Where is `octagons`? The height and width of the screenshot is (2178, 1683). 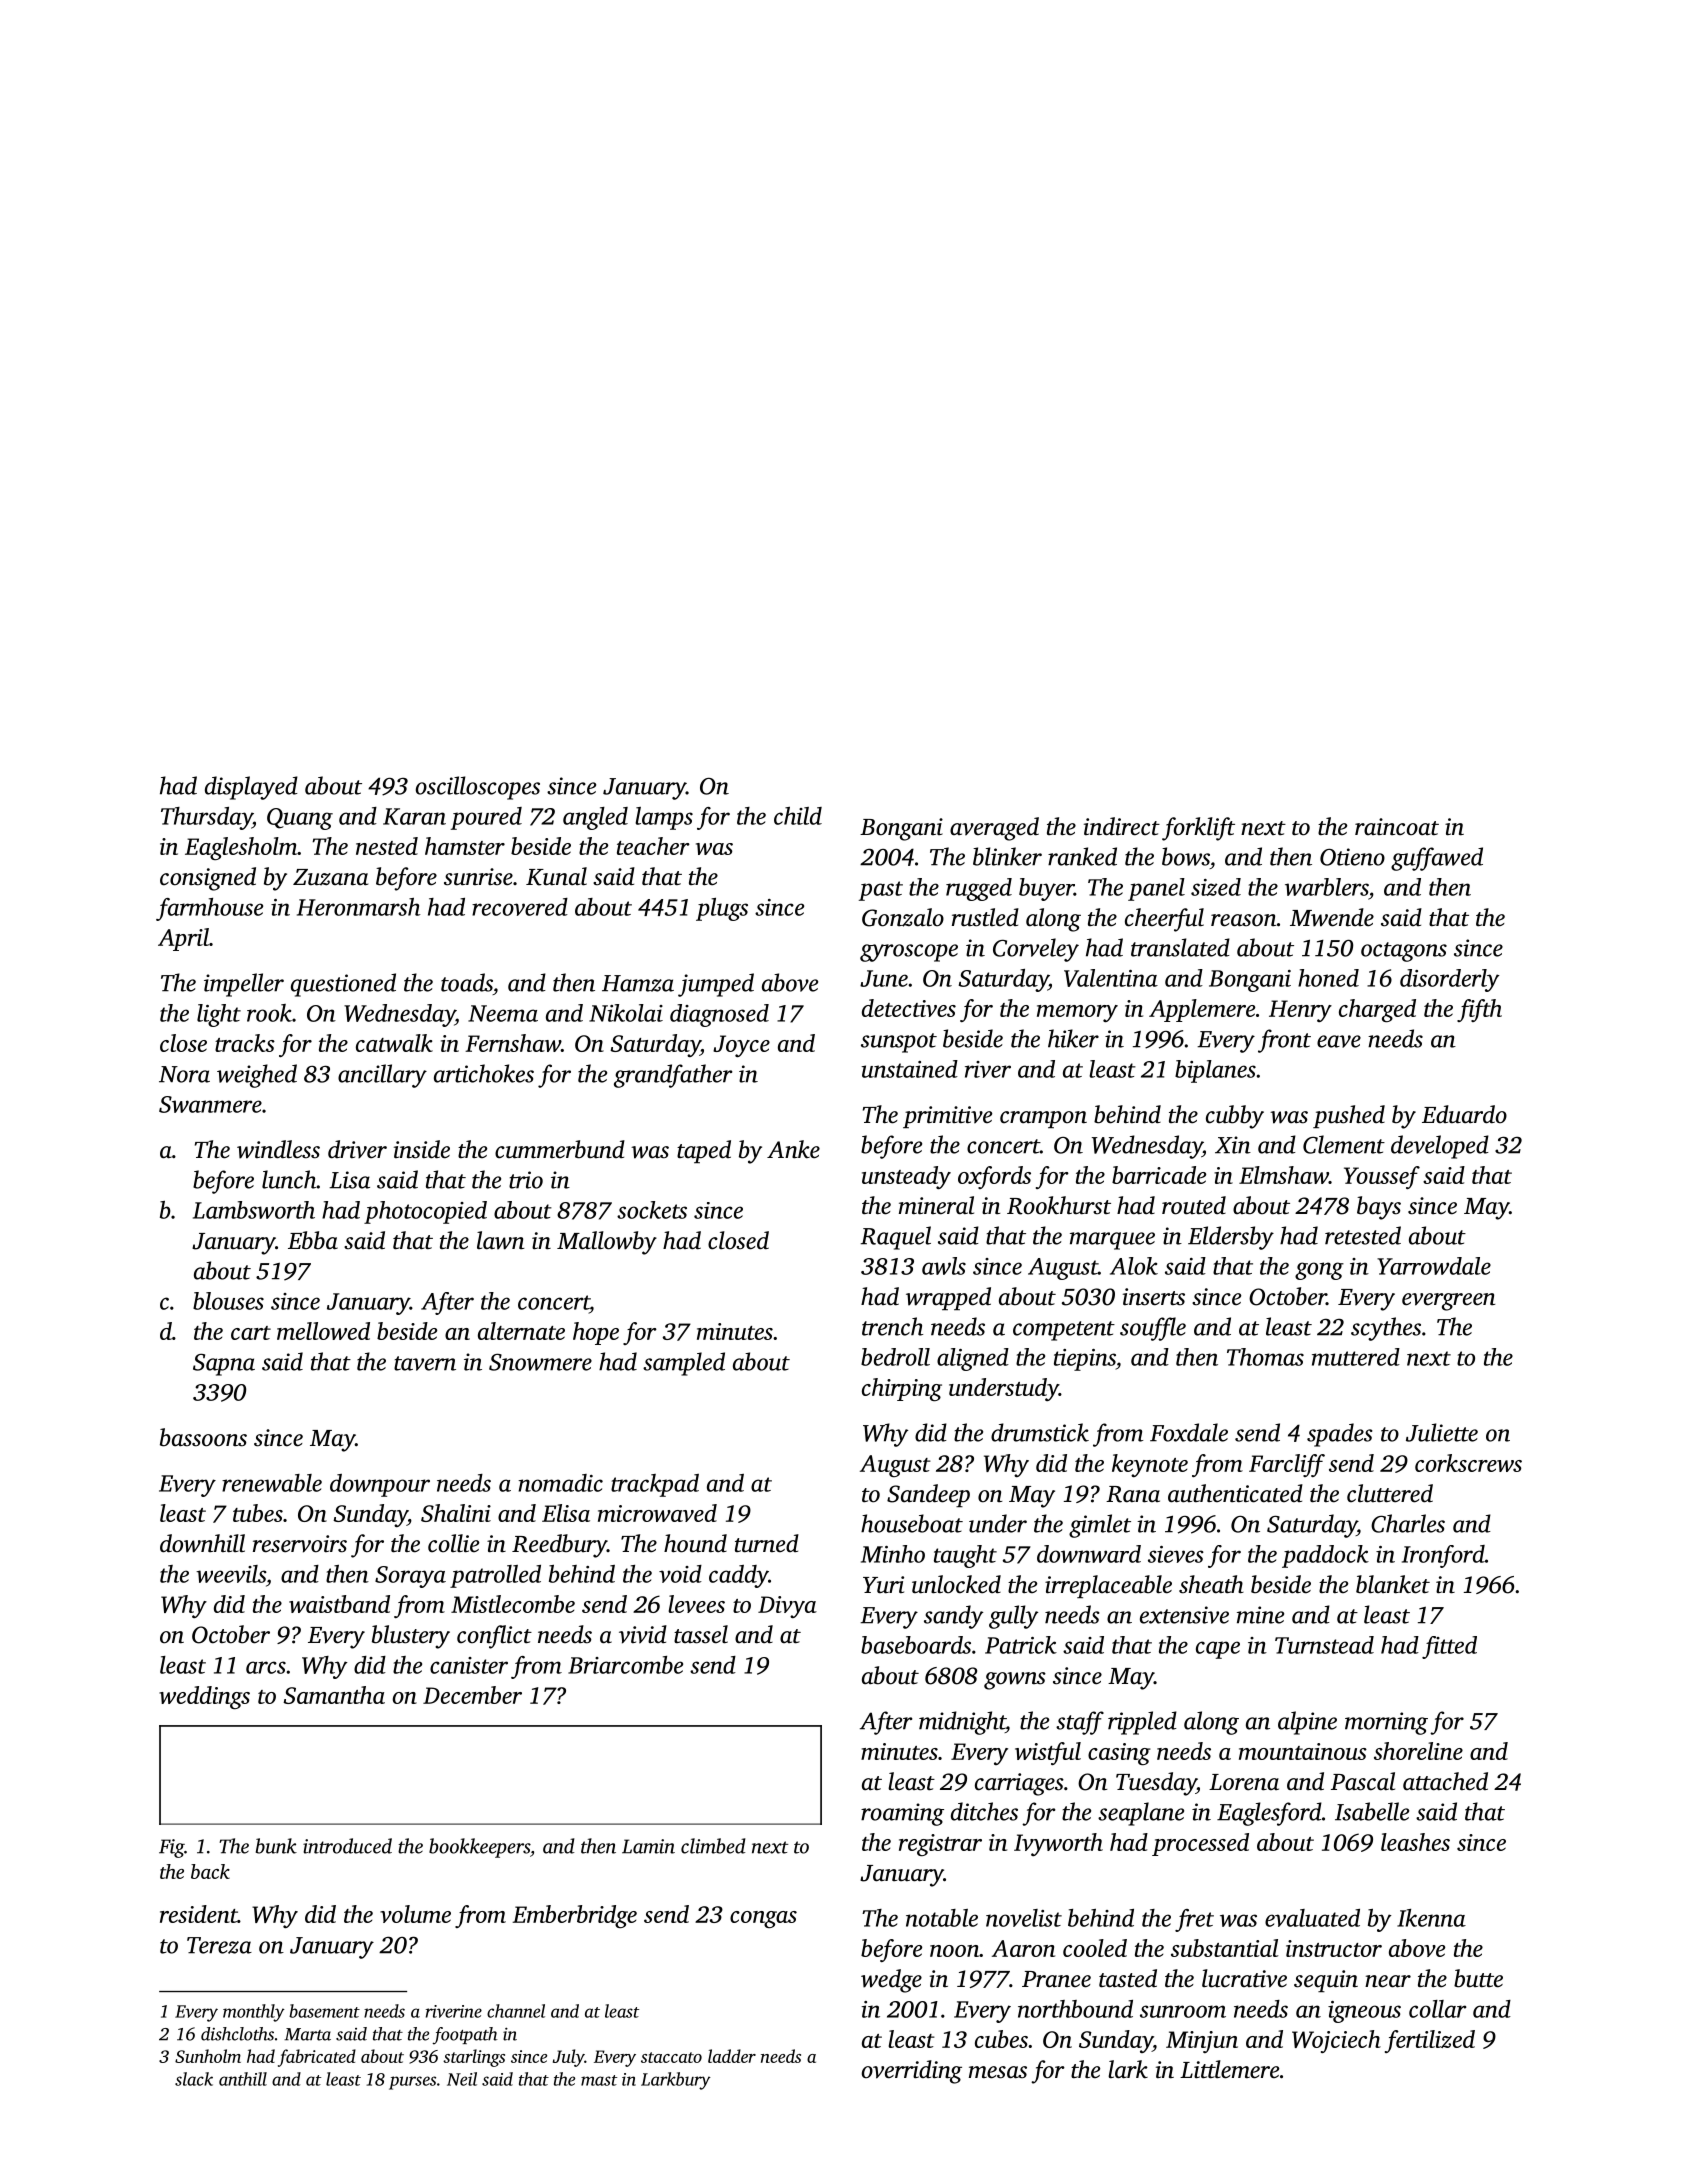 octagons is located at coordinates (1404, 952).
